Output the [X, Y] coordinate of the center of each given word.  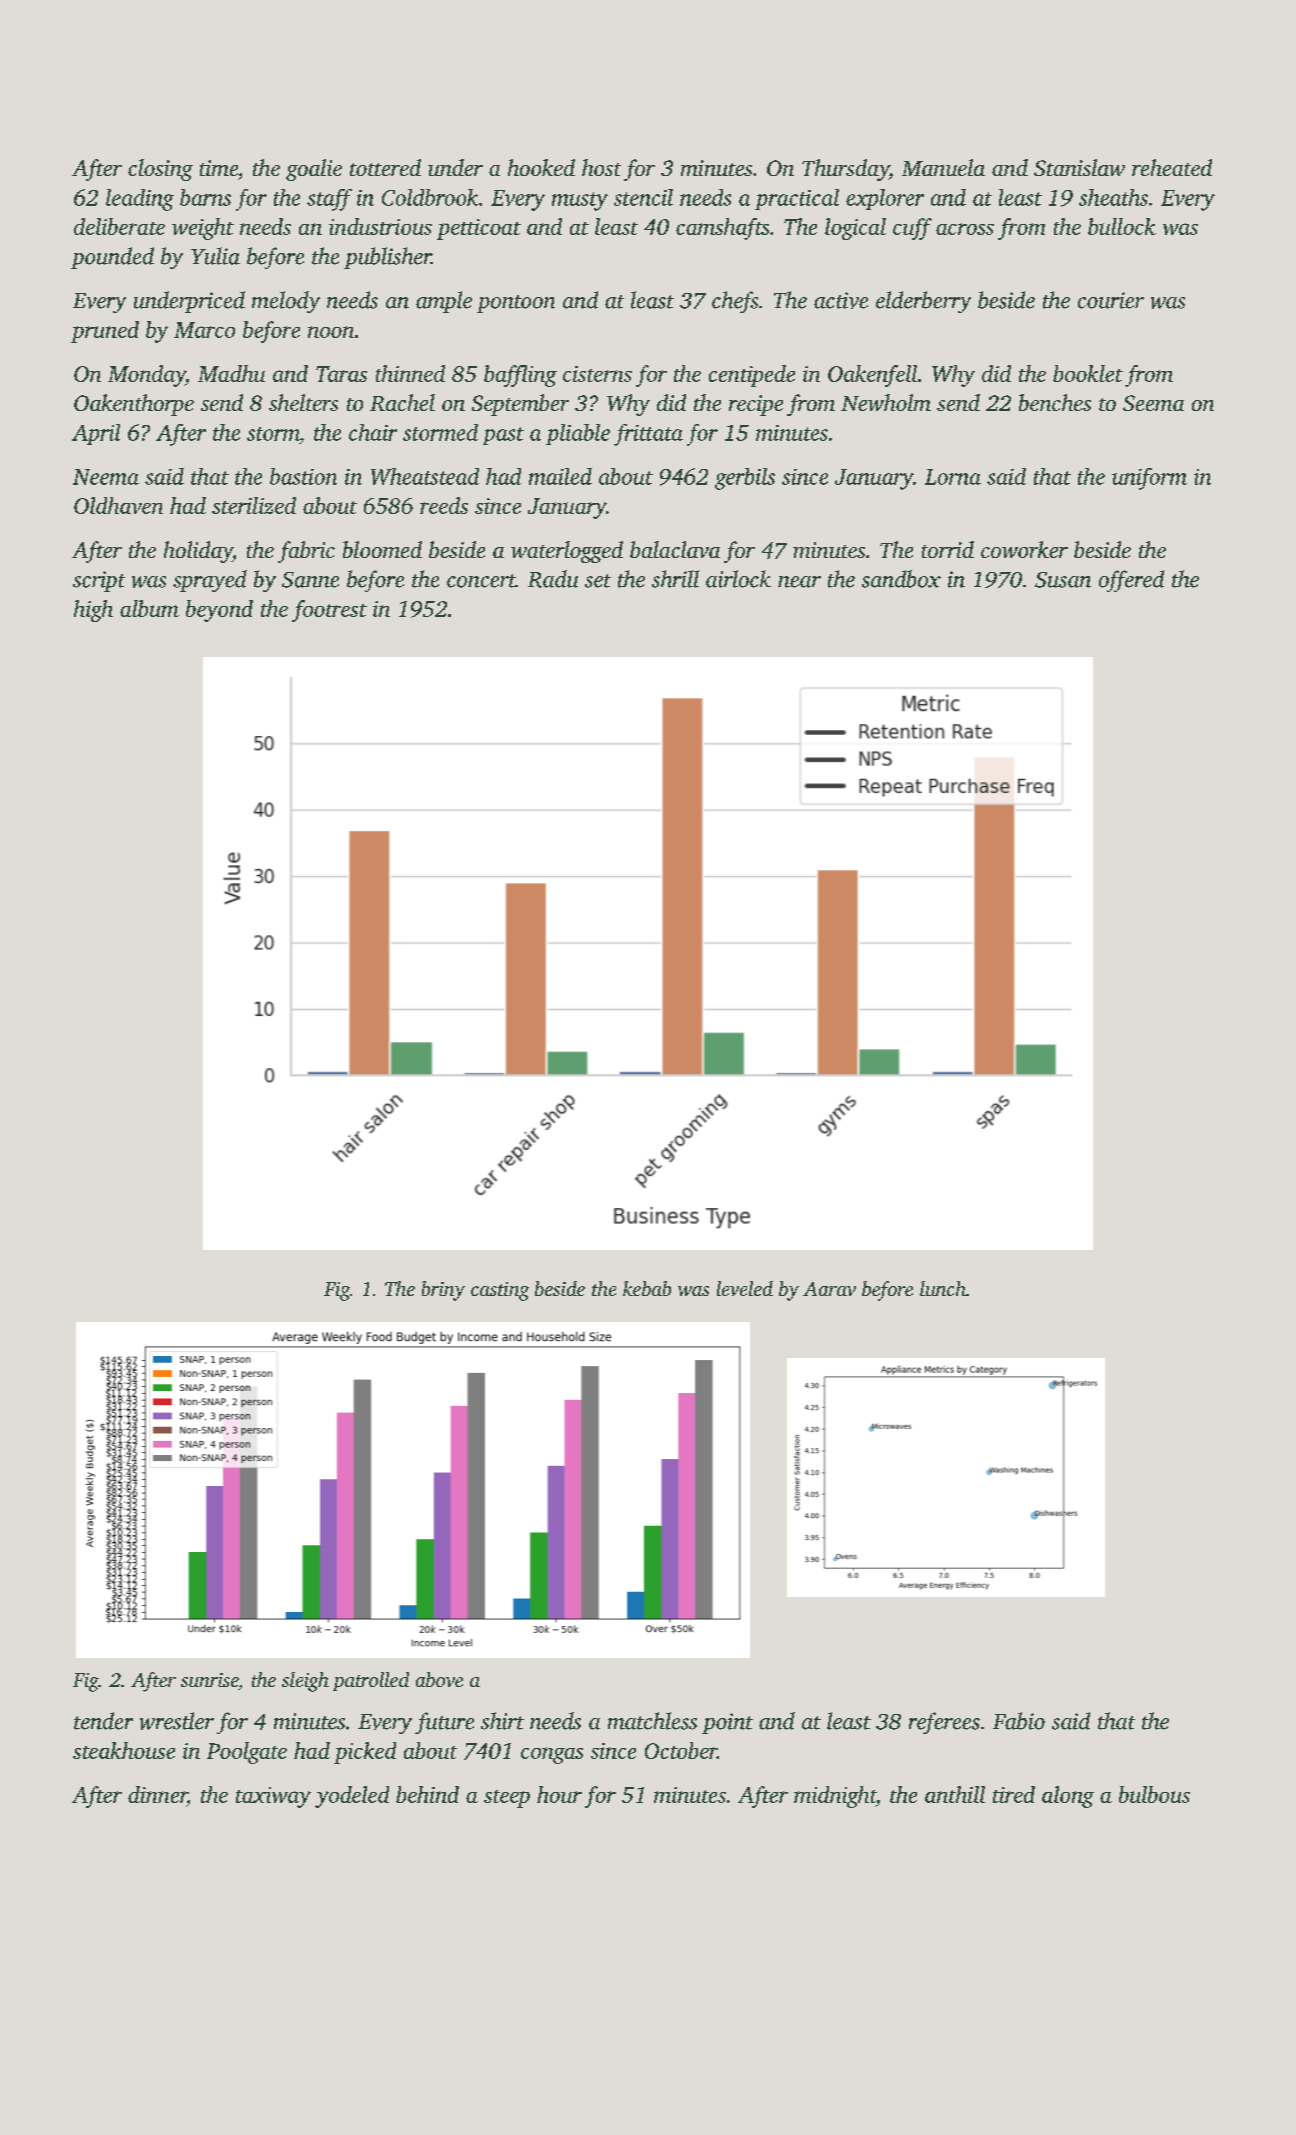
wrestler [177, 1721]
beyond [219, 611]
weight [203, 229]
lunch [943, 1288]
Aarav [829, 1289]
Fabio [1019, 1721]
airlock [738, 579]
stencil [643, 197]
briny [443, 1291]
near [799, 582]
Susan [1063, 580]
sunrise [209, 1680]
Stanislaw [1079, 167]
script [99, 581]
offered [1131, 581]
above [439, 1679]
